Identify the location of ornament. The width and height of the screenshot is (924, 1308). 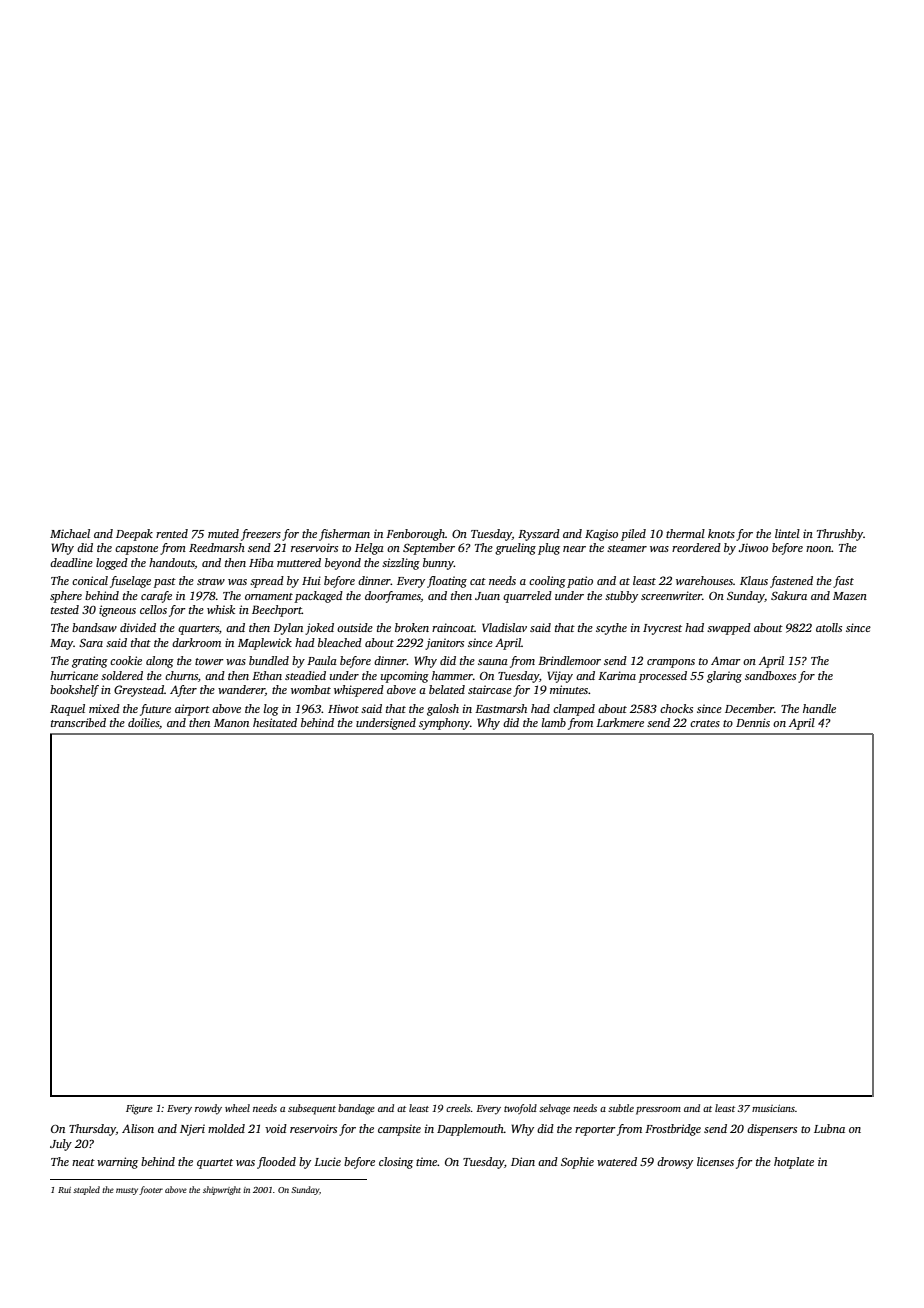
(269, 596).
